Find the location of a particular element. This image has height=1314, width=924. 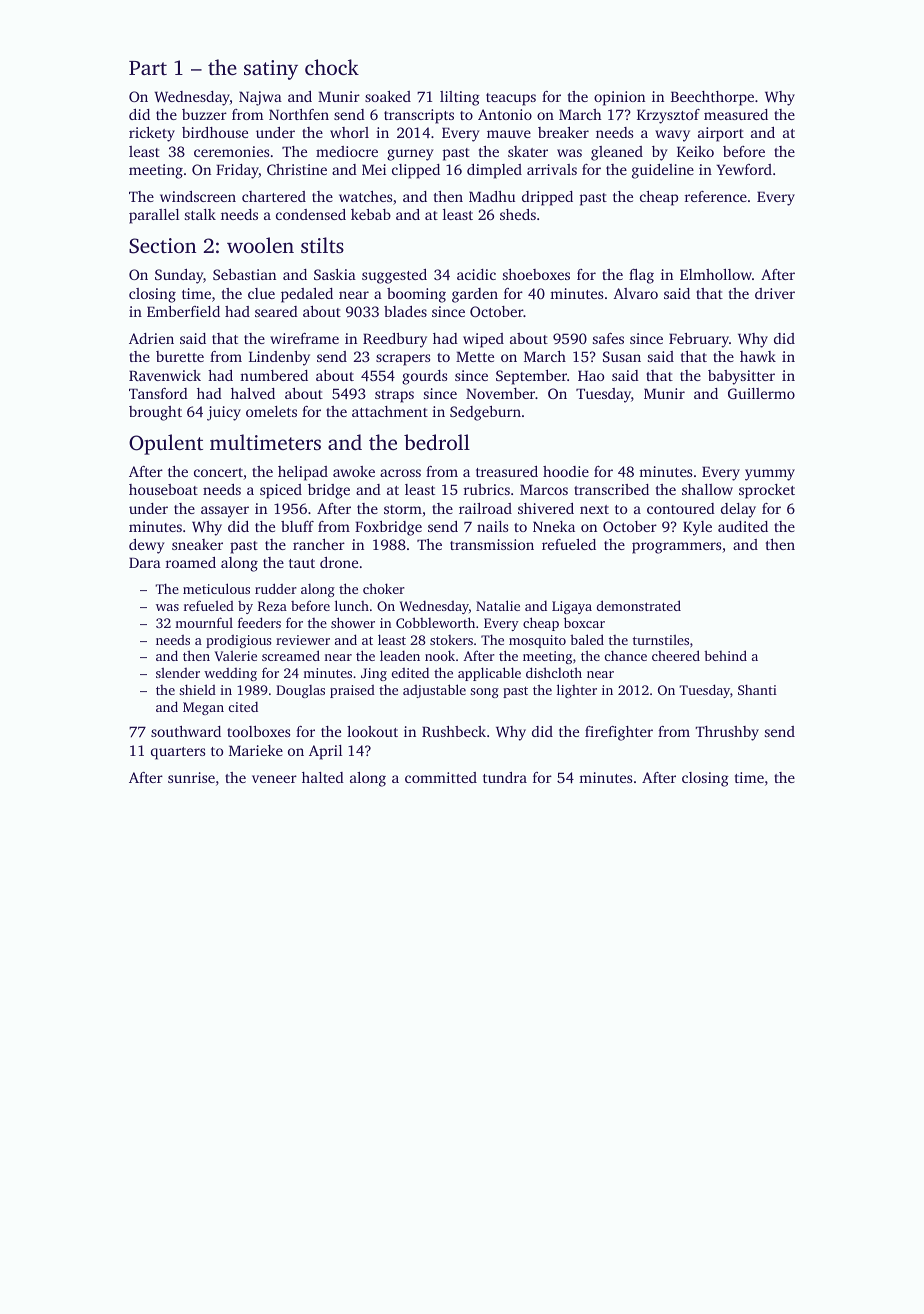

reference is located at coordinates (716, 196).
